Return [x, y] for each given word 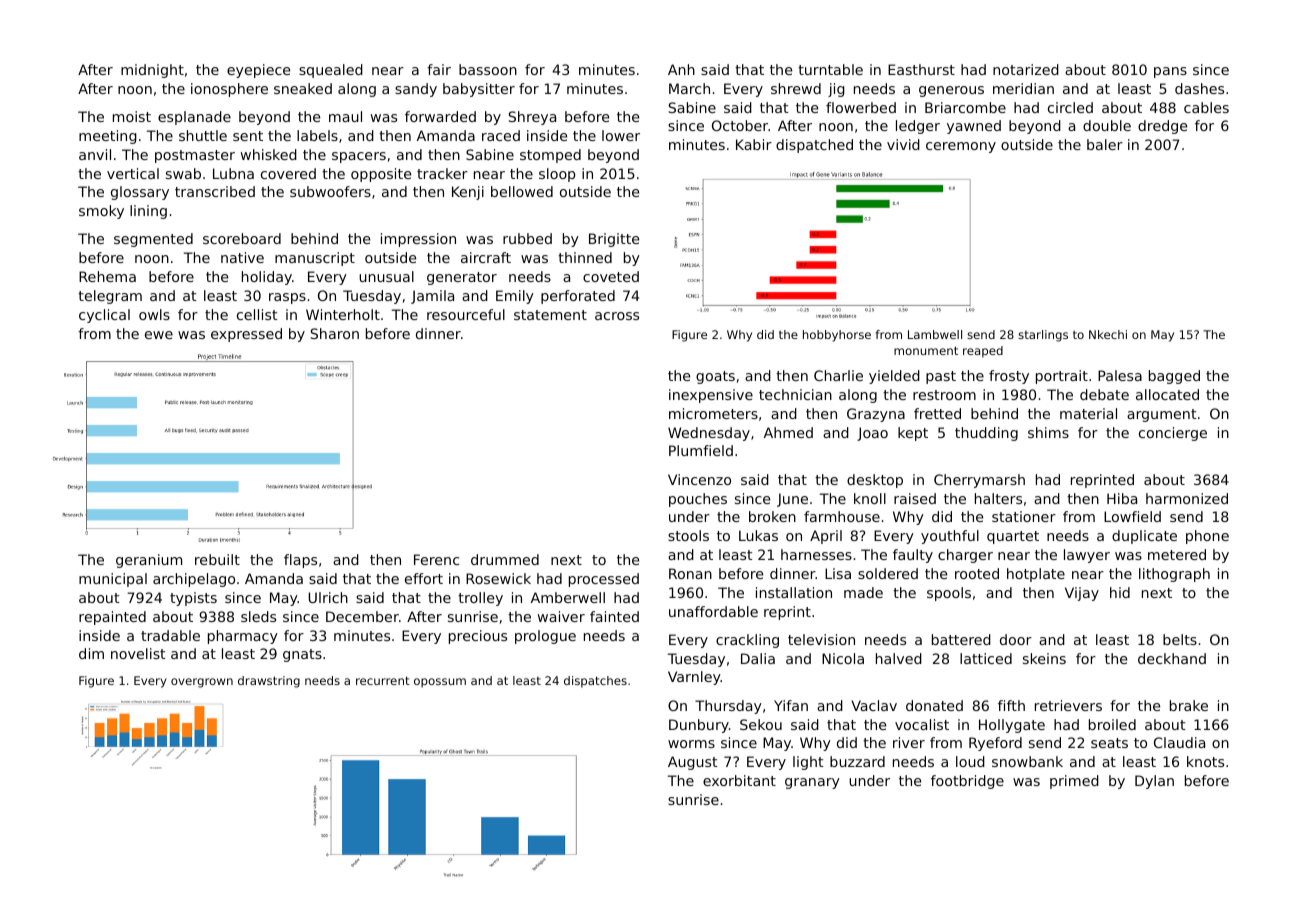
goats [715, 377]
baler [1105, 144]
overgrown [202, 683]
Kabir [754, 144]
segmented [153, 240]
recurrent [383, 680]
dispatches [595, 682]
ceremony [961, 147]
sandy [416, 90]
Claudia [1179, 742]
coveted [611, 276]
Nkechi [1108, 334]
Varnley [694, 678]
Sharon [334, 333]
